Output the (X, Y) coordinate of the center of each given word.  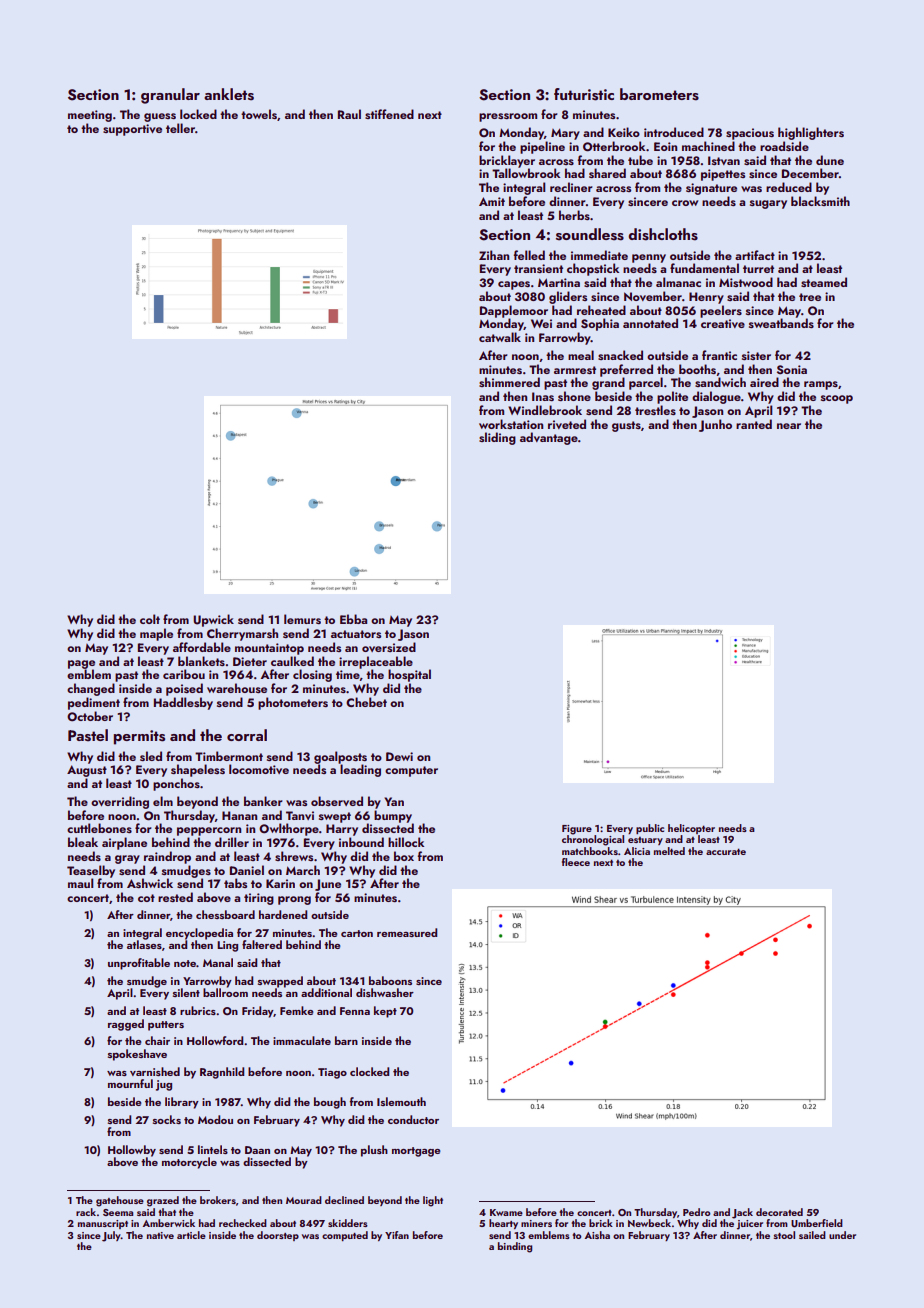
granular (170, 96)
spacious (750, 134)
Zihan (494, 255)
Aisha (597, 1235)
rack (86, 1212)
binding (515, 1247)
